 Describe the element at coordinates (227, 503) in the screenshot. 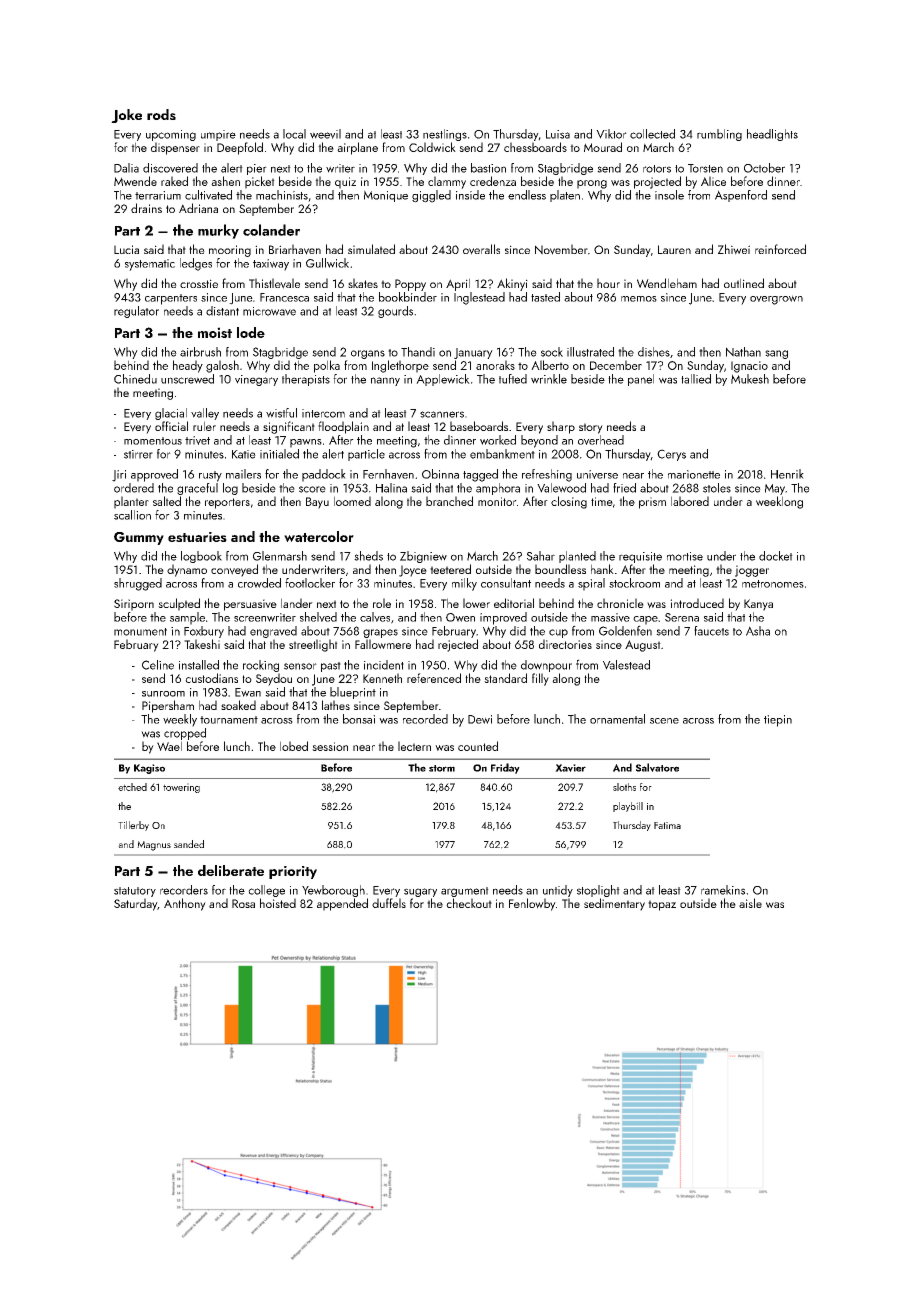

I see `reporters` at that location.
